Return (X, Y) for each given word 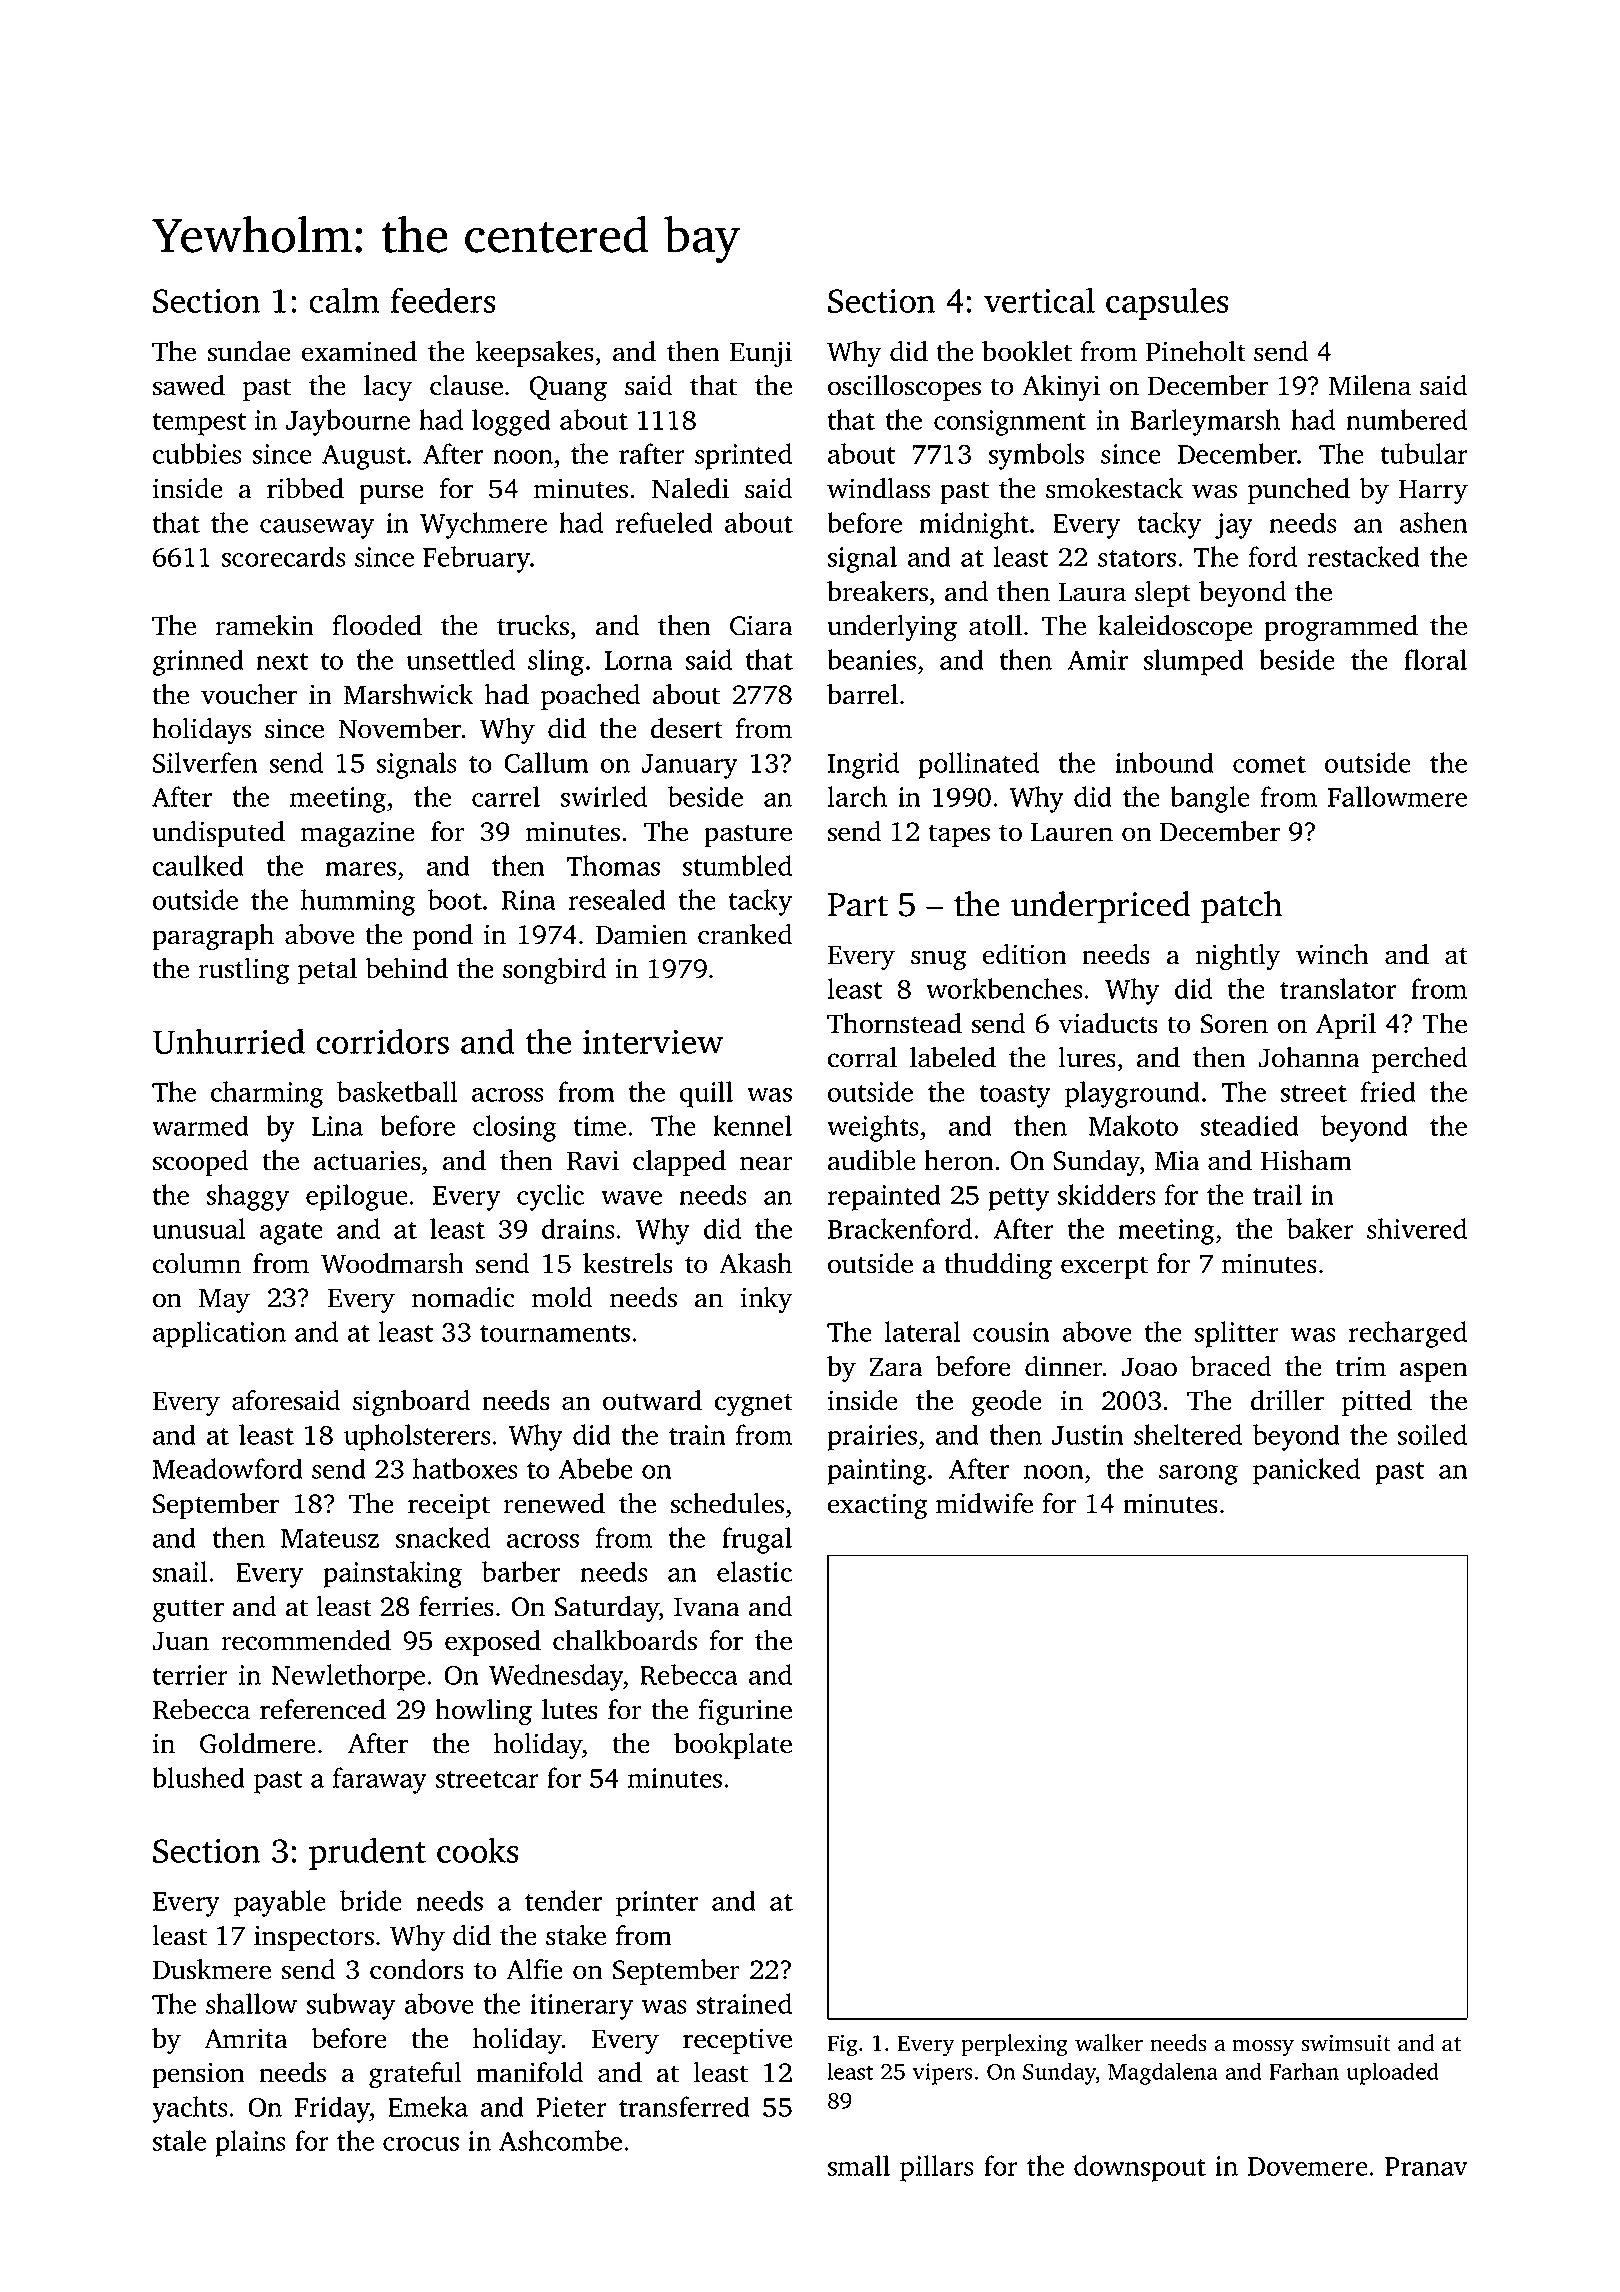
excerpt (1104, 1267)
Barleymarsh (1205, 422)
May (224, 1300)
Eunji (761, 354)
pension (198, 2075)
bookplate (733, 1746)
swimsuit (1346, 2043)
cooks (478, 1850)
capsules (1167, 303)
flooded (377, 625)
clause (466, 385)
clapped (679, 1163)
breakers (877, 591)
